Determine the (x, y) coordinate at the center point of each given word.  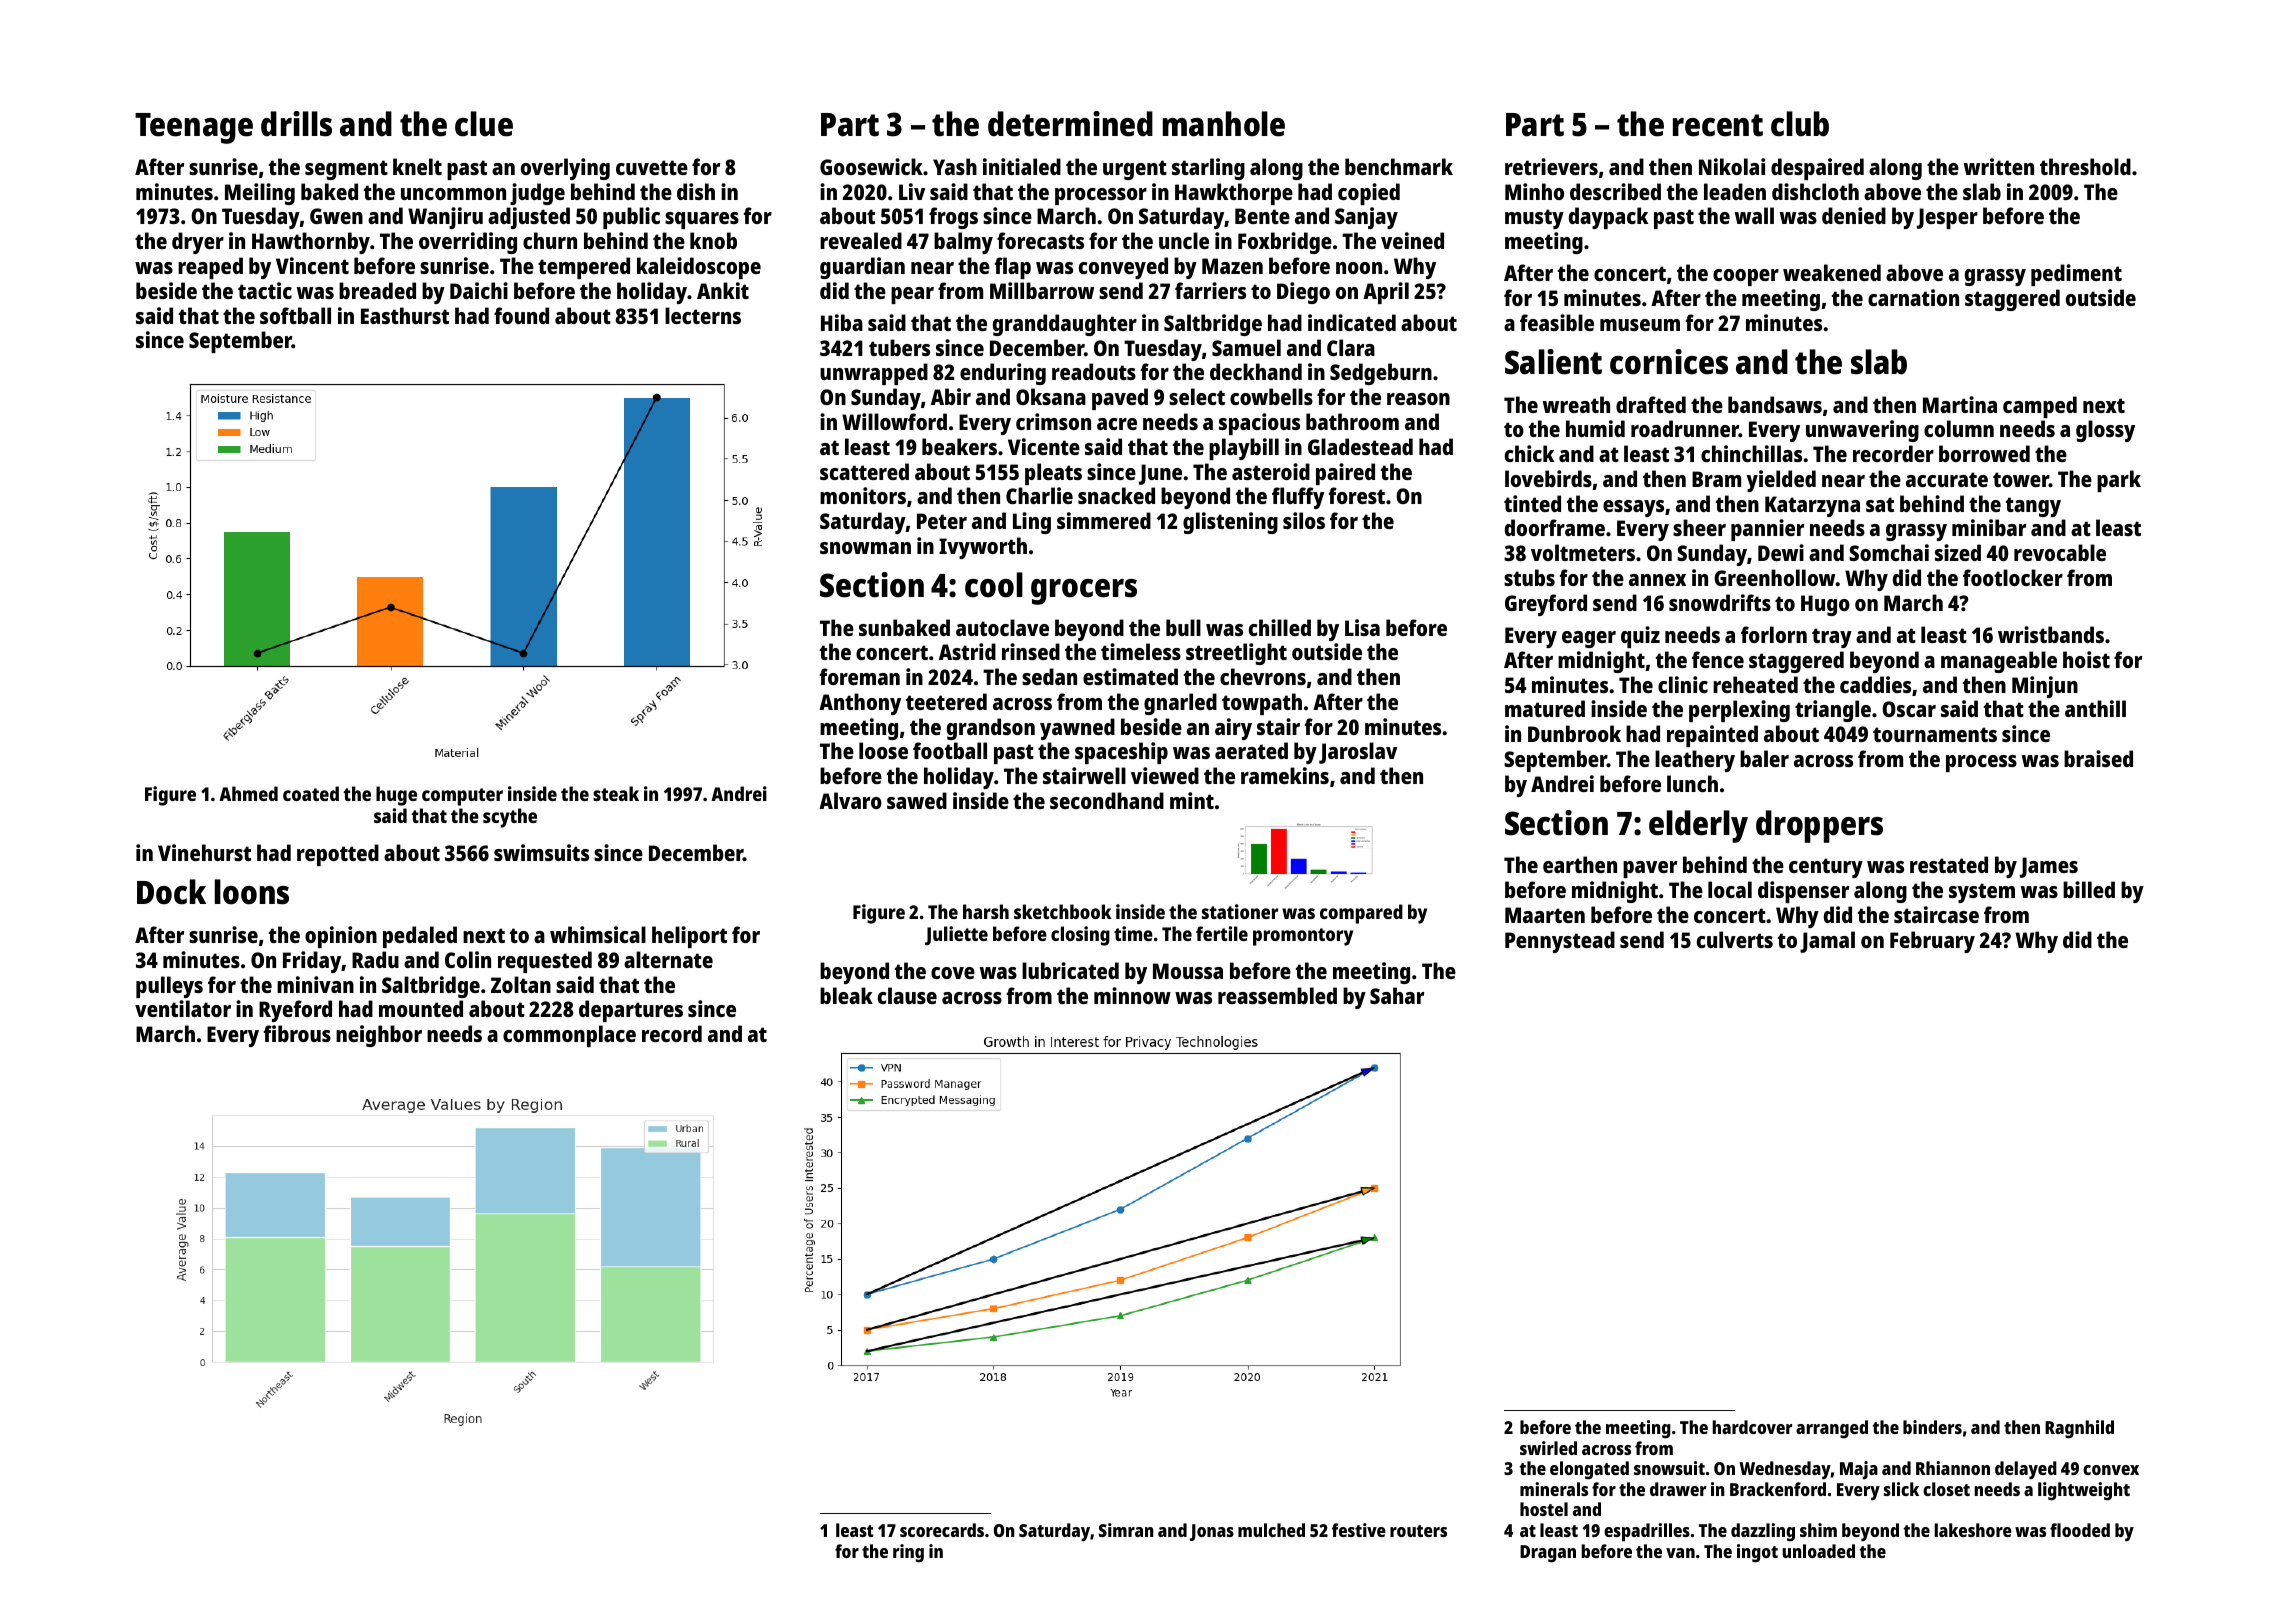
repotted (338, 855)
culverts (1735, 939)
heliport (689, 937)
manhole (1224, 124)
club (1800, 124)
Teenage (194, 128)
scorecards (942, 1530)
